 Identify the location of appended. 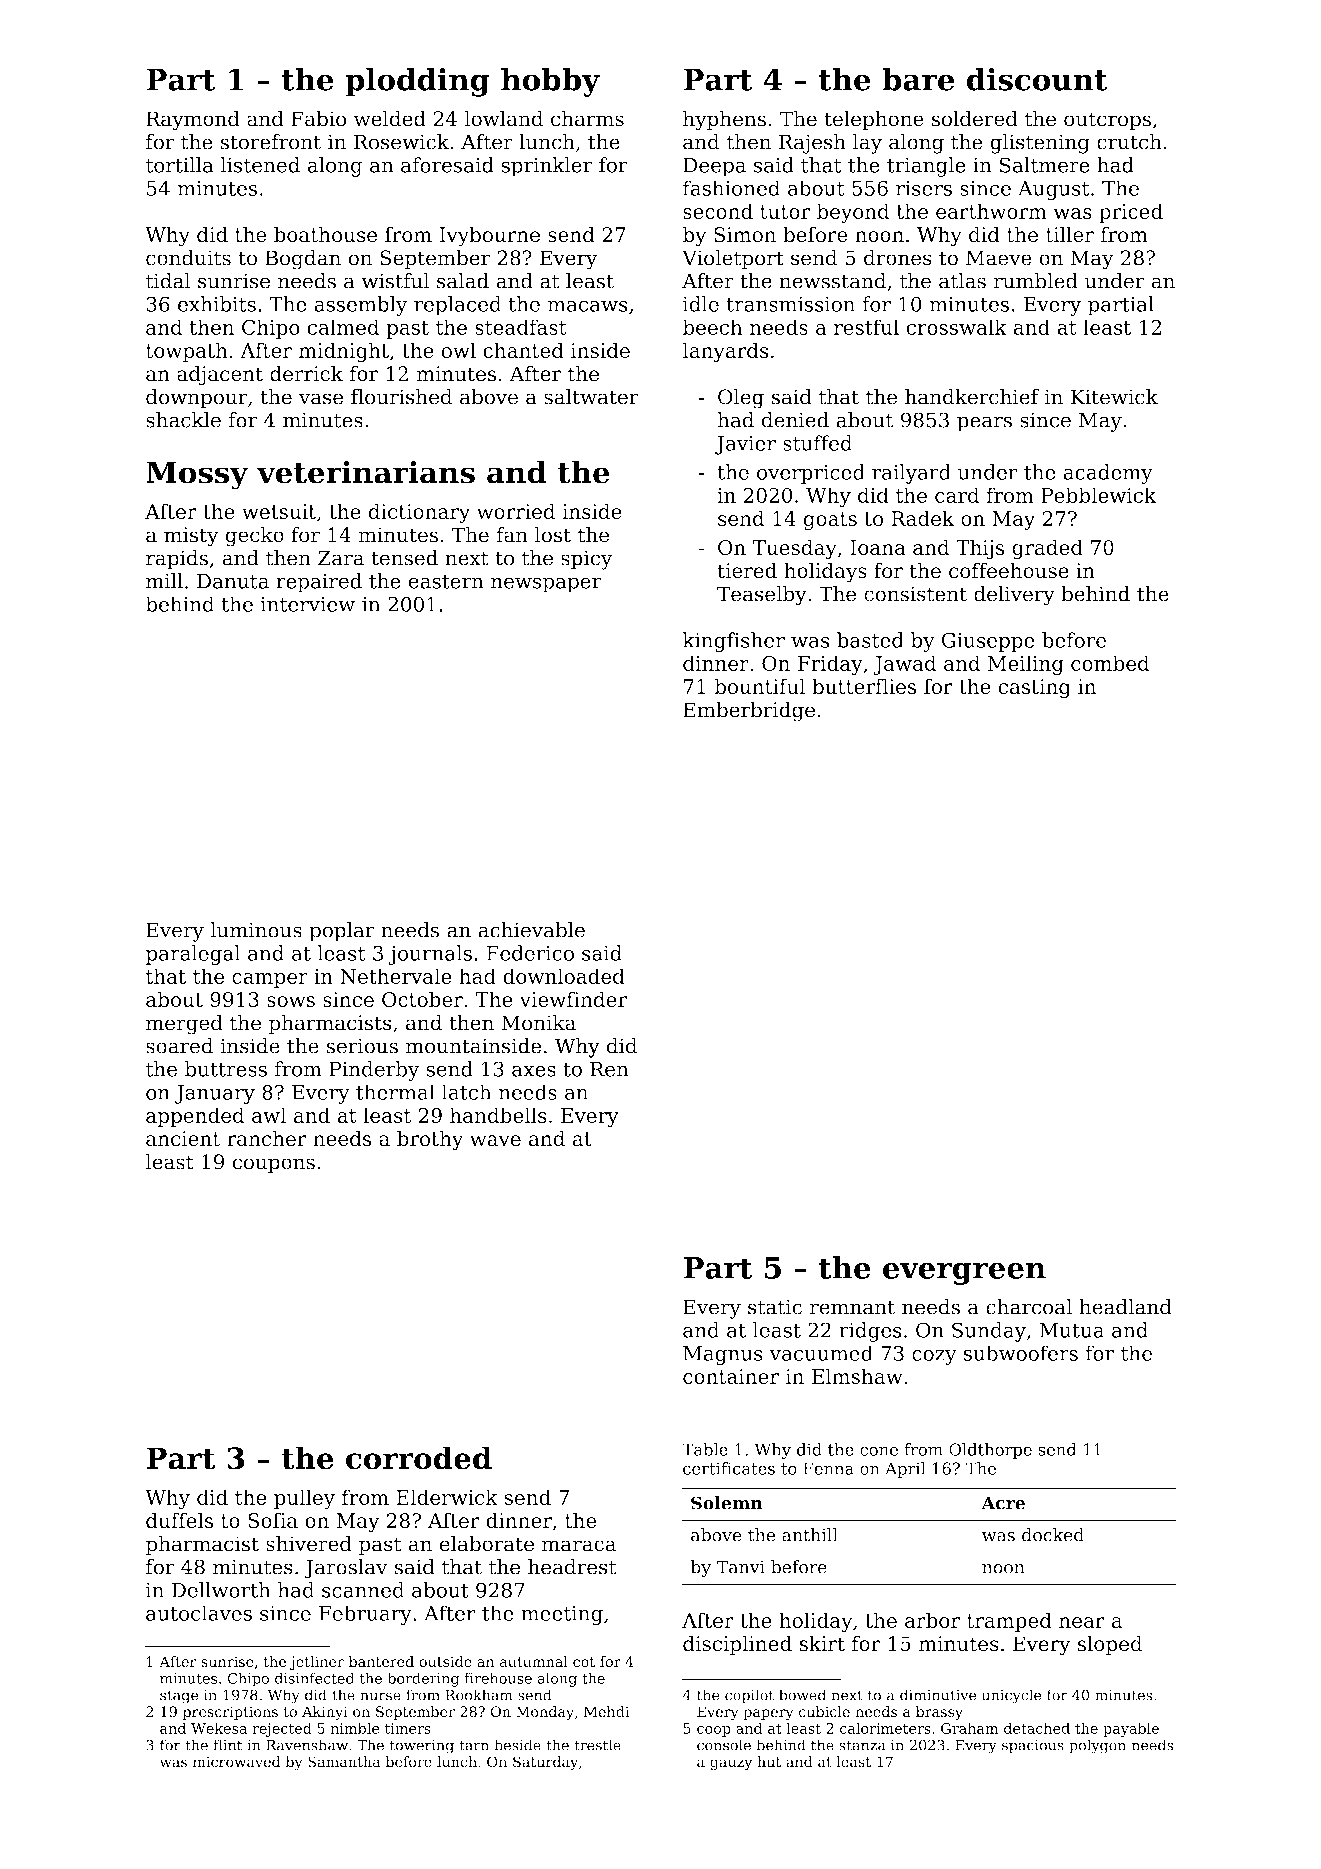
(195, 1117).
